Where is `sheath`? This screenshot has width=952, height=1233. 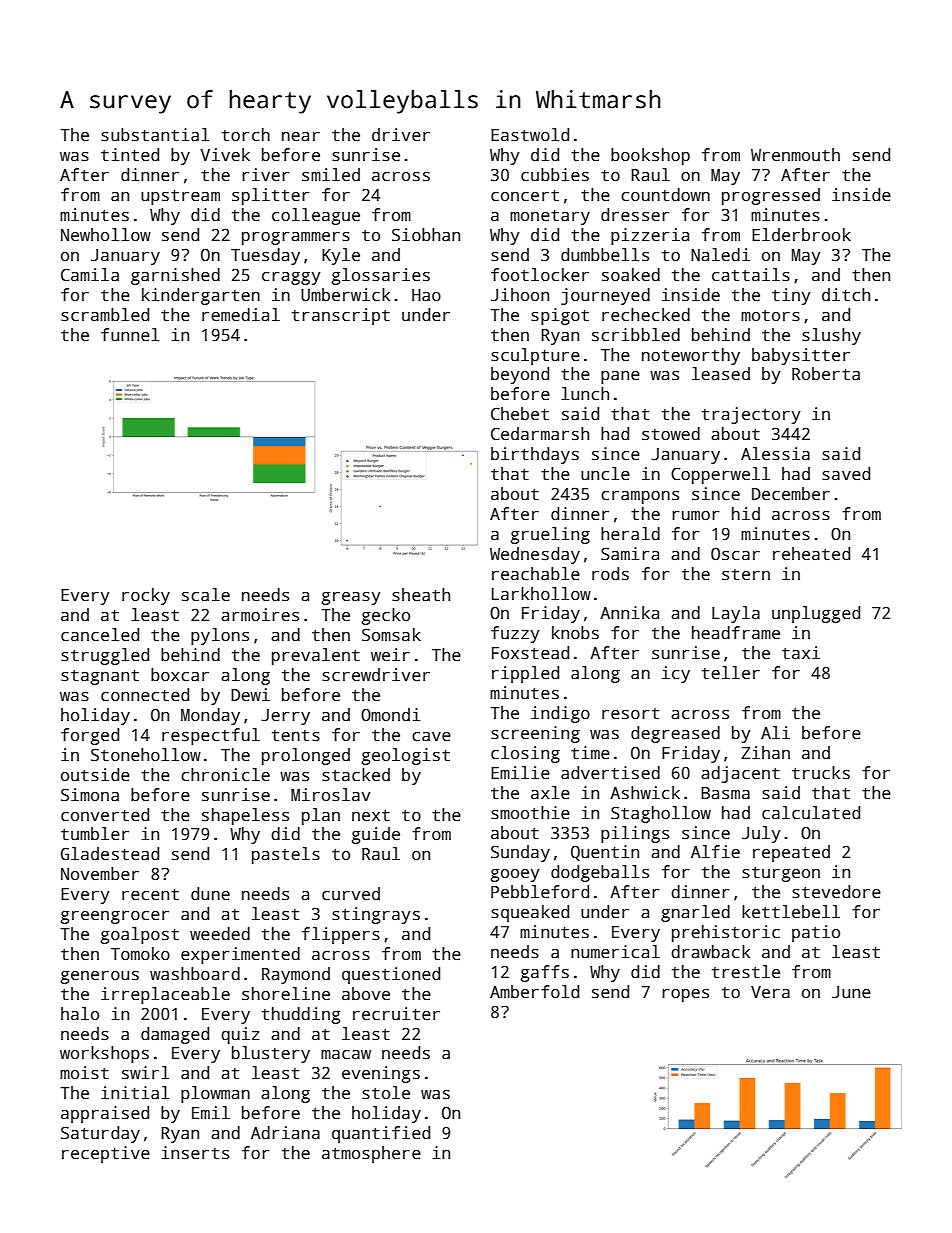 sheath is located at coordinates (421, 595).
